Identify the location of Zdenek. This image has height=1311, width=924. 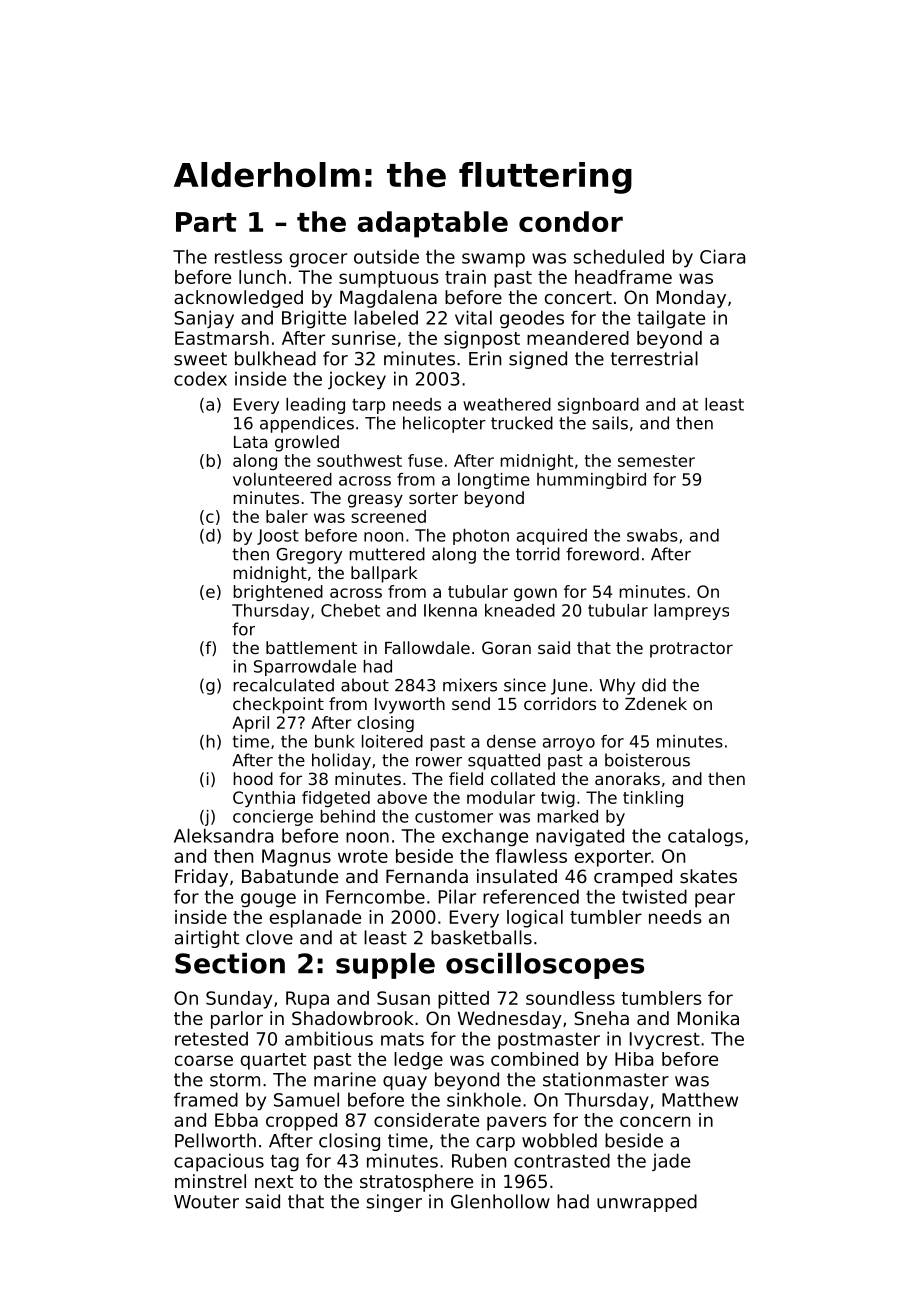
(656, 703).
